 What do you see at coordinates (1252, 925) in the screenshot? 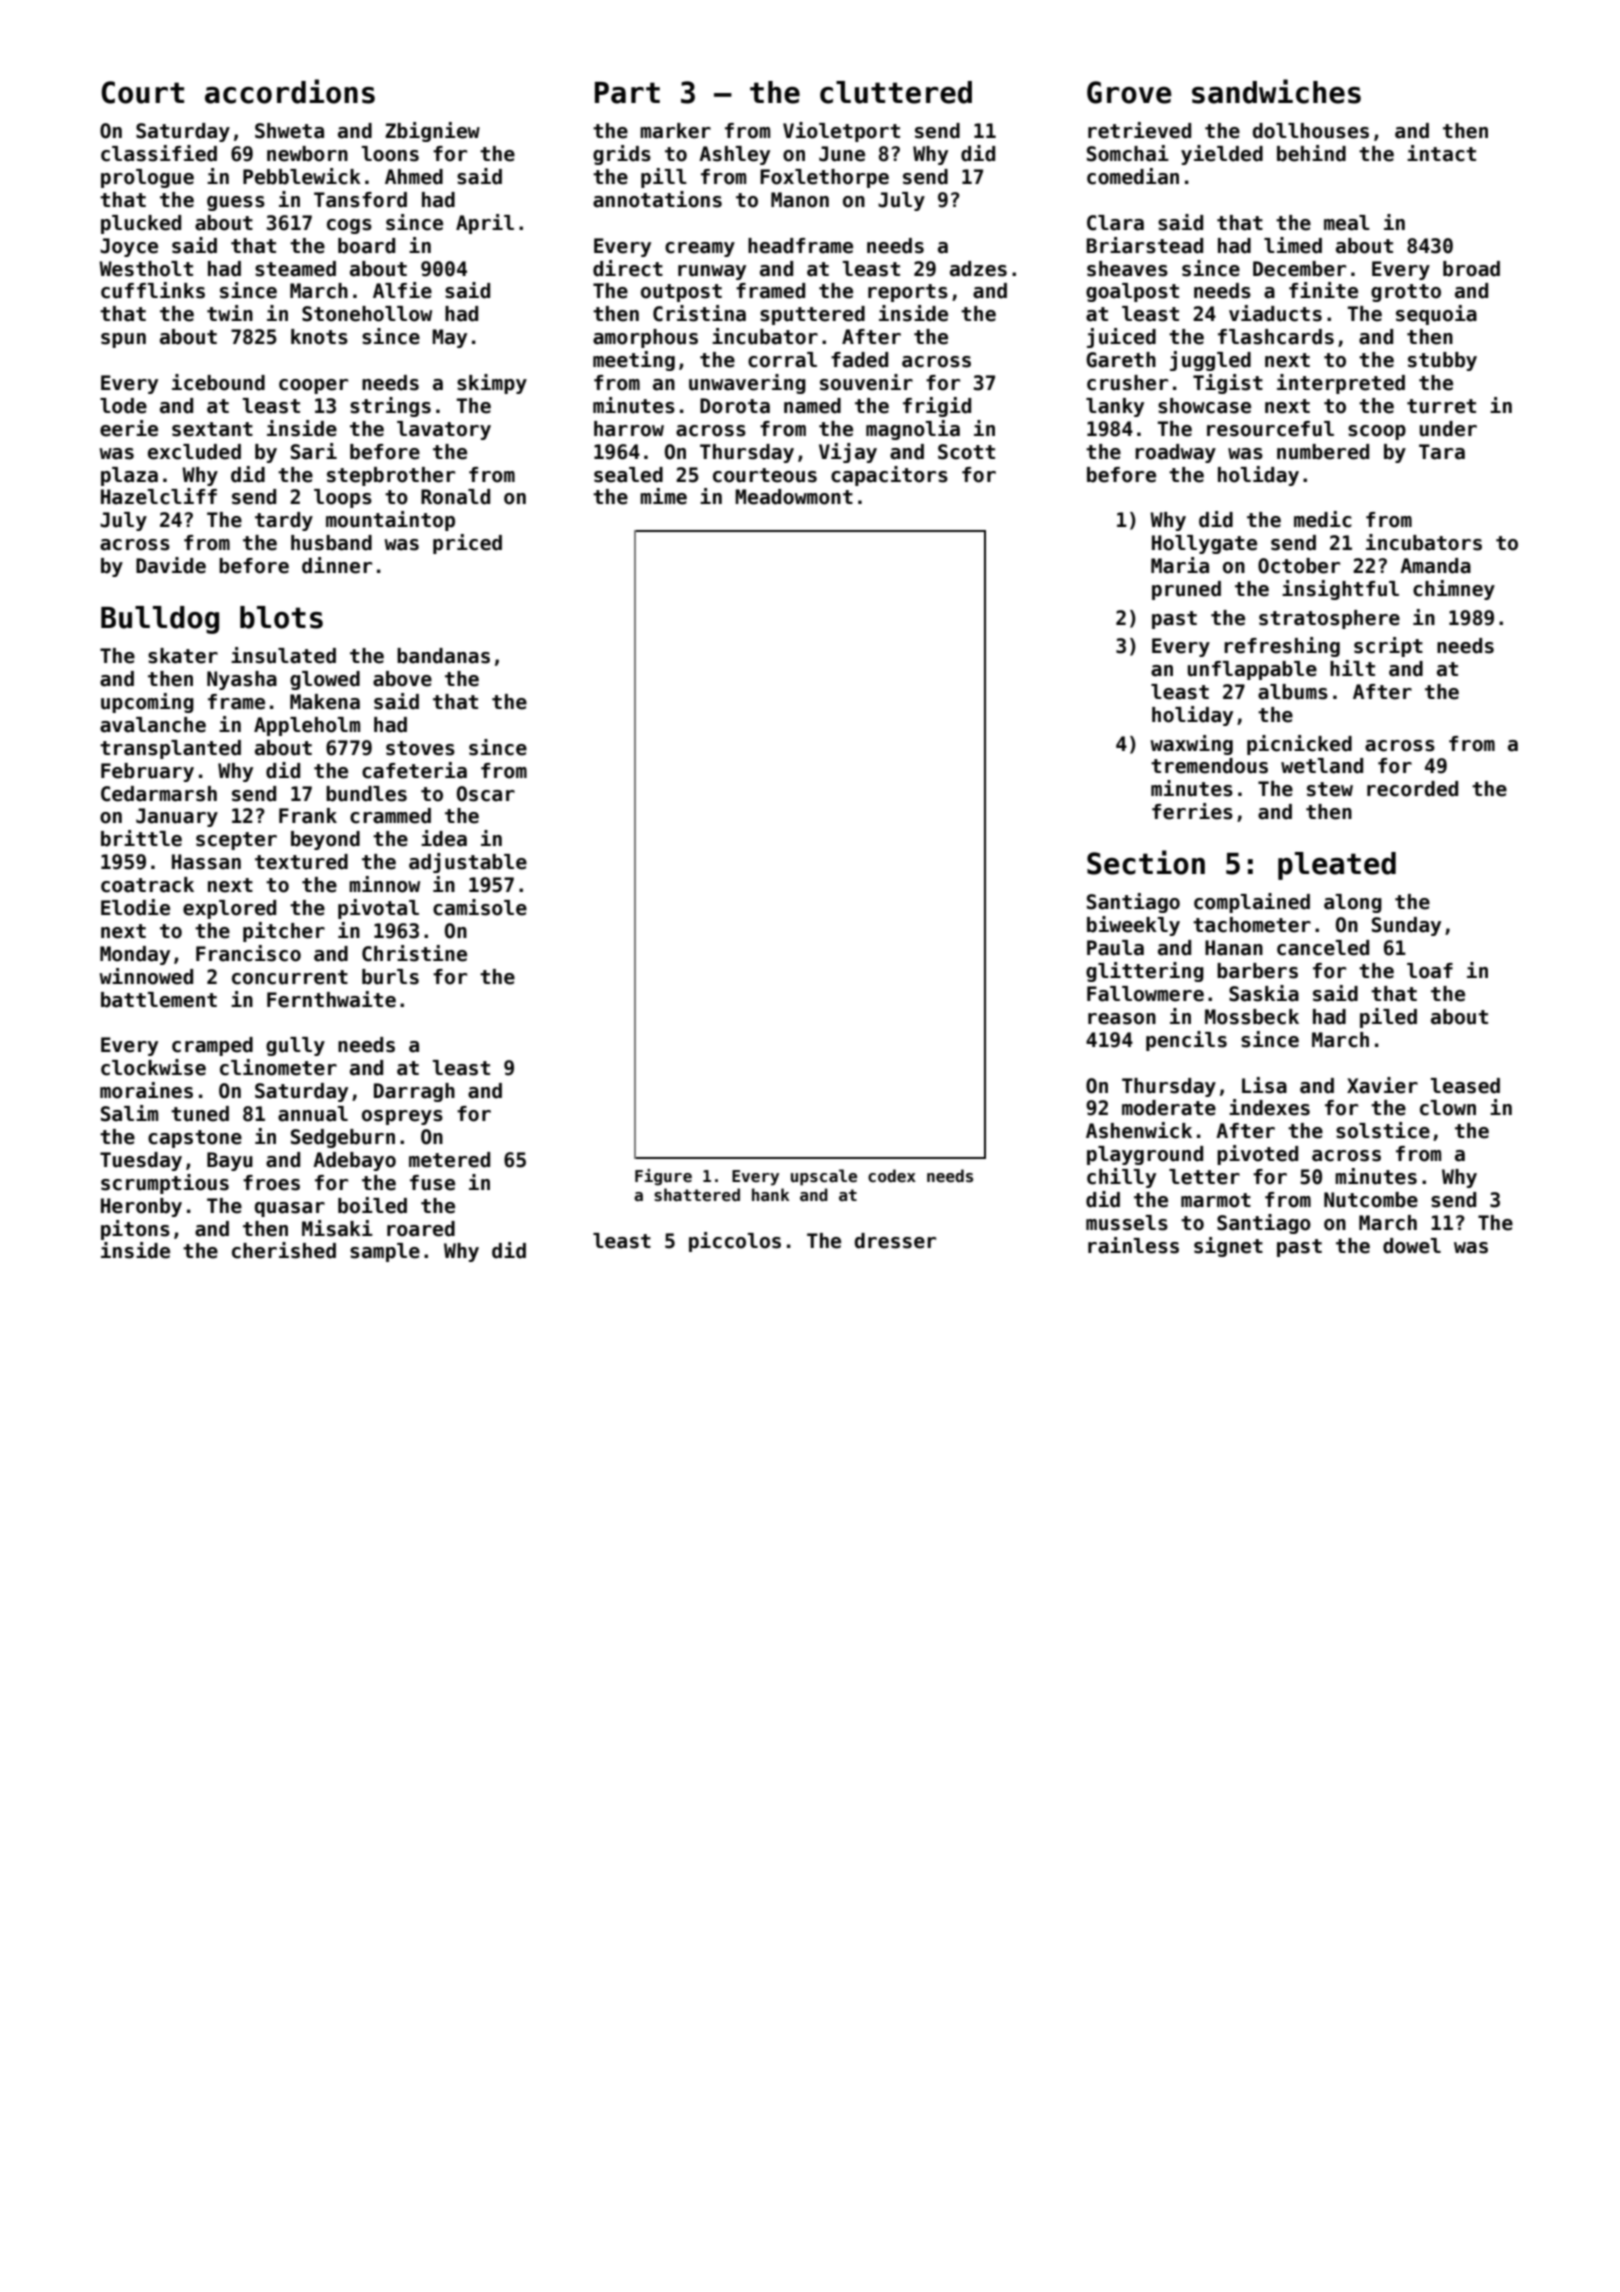
I see `tachometer` at bounding box center [1252, 925].
